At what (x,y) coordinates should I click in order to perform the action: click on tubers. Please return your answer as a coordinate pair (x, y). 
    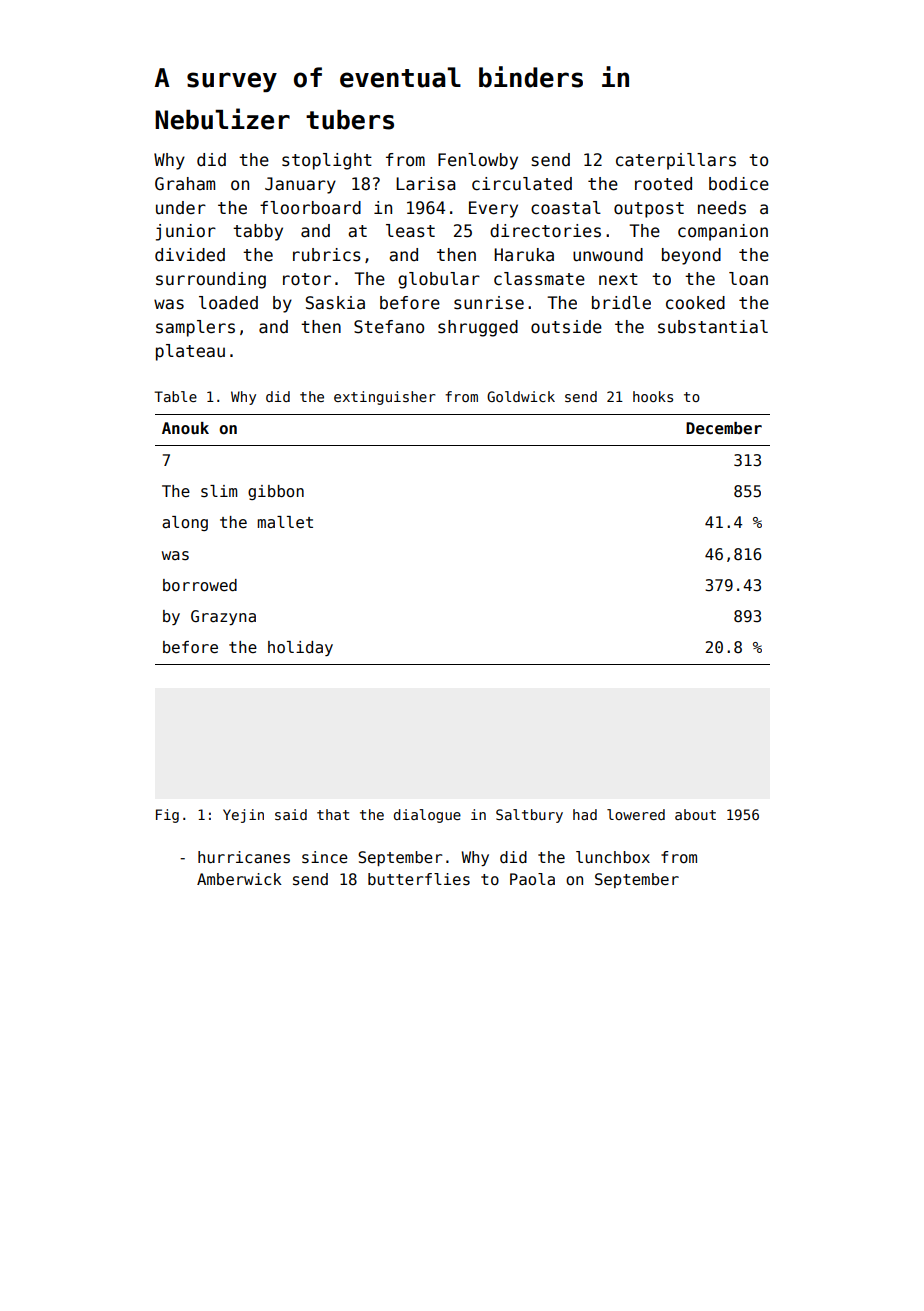
    Looking at the image, I should click on (350, 120).
